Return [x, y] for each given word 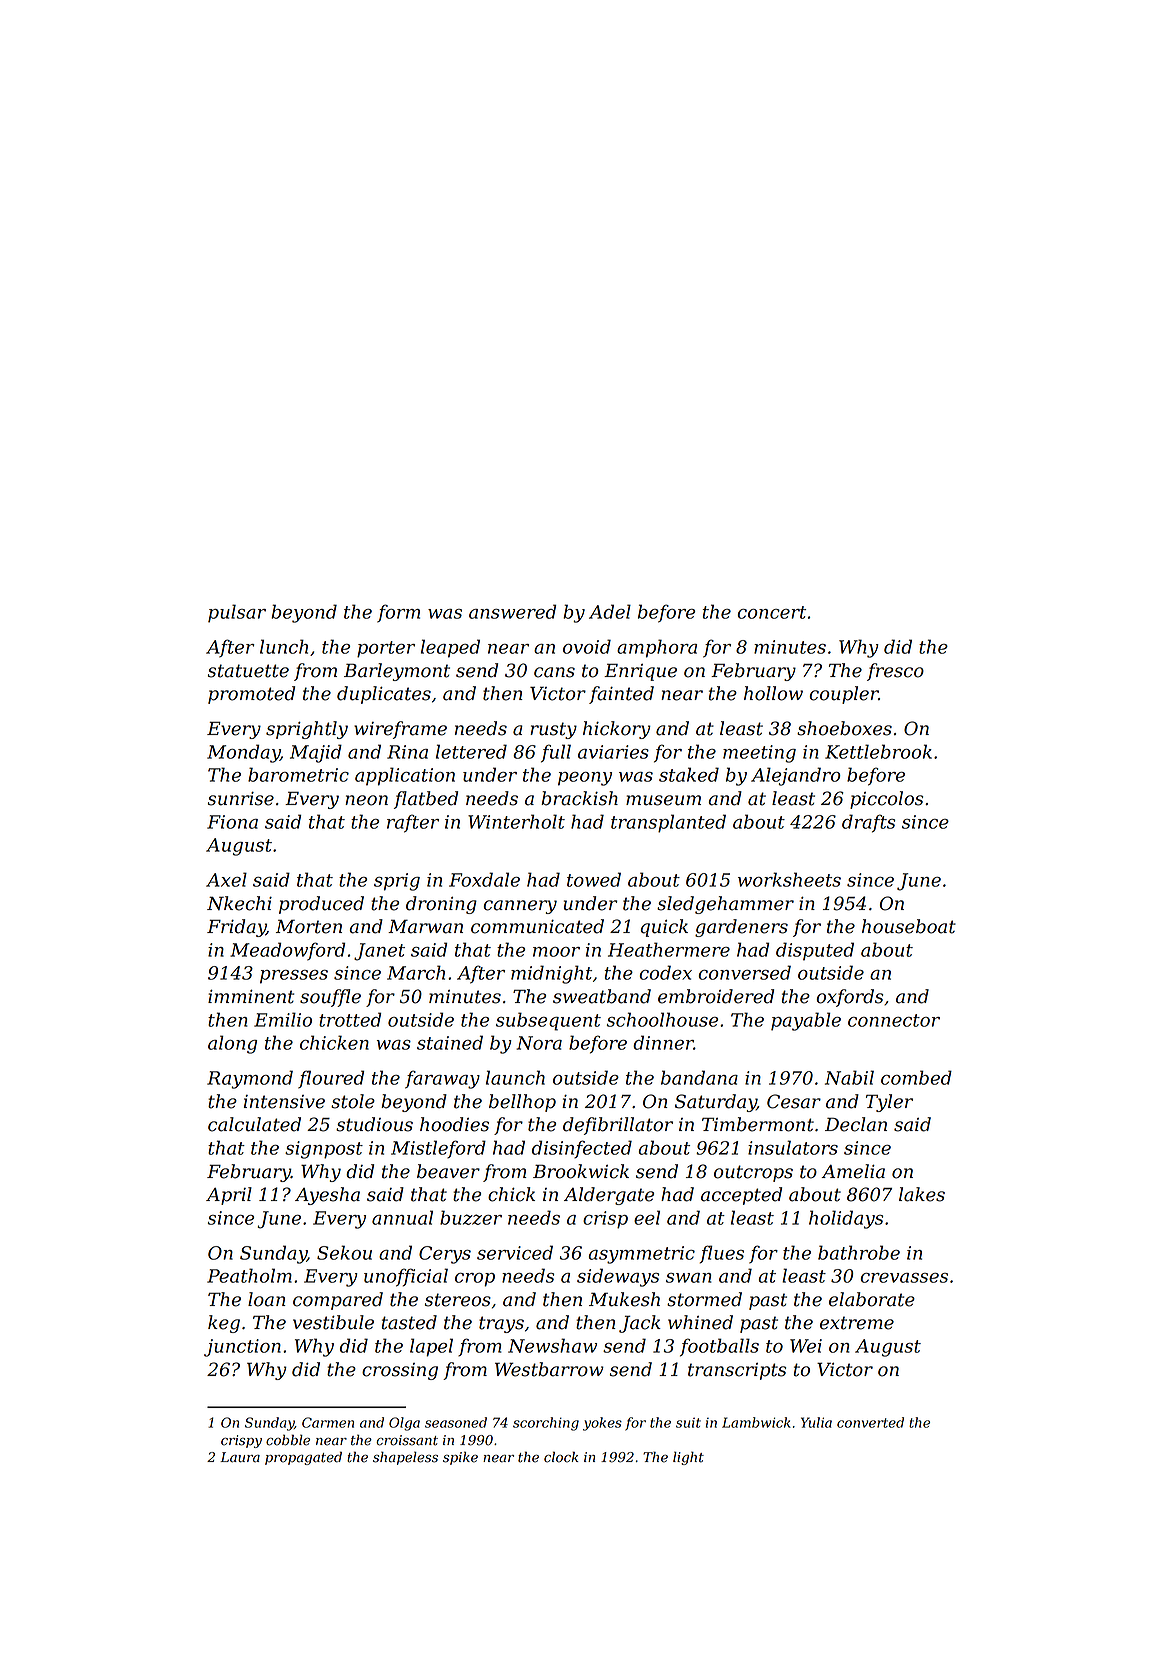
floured [331, 1079]
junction [242, 1348]
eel [647, 1217]
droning [441, 905]
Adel [610, 611]
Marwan [425, 926]
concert [772, 612]
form [398, 613]
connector [894, 1020]
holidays [846, 1219]
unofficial [406, 1277]
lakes [922, 1194]
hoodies [454, 1124]
